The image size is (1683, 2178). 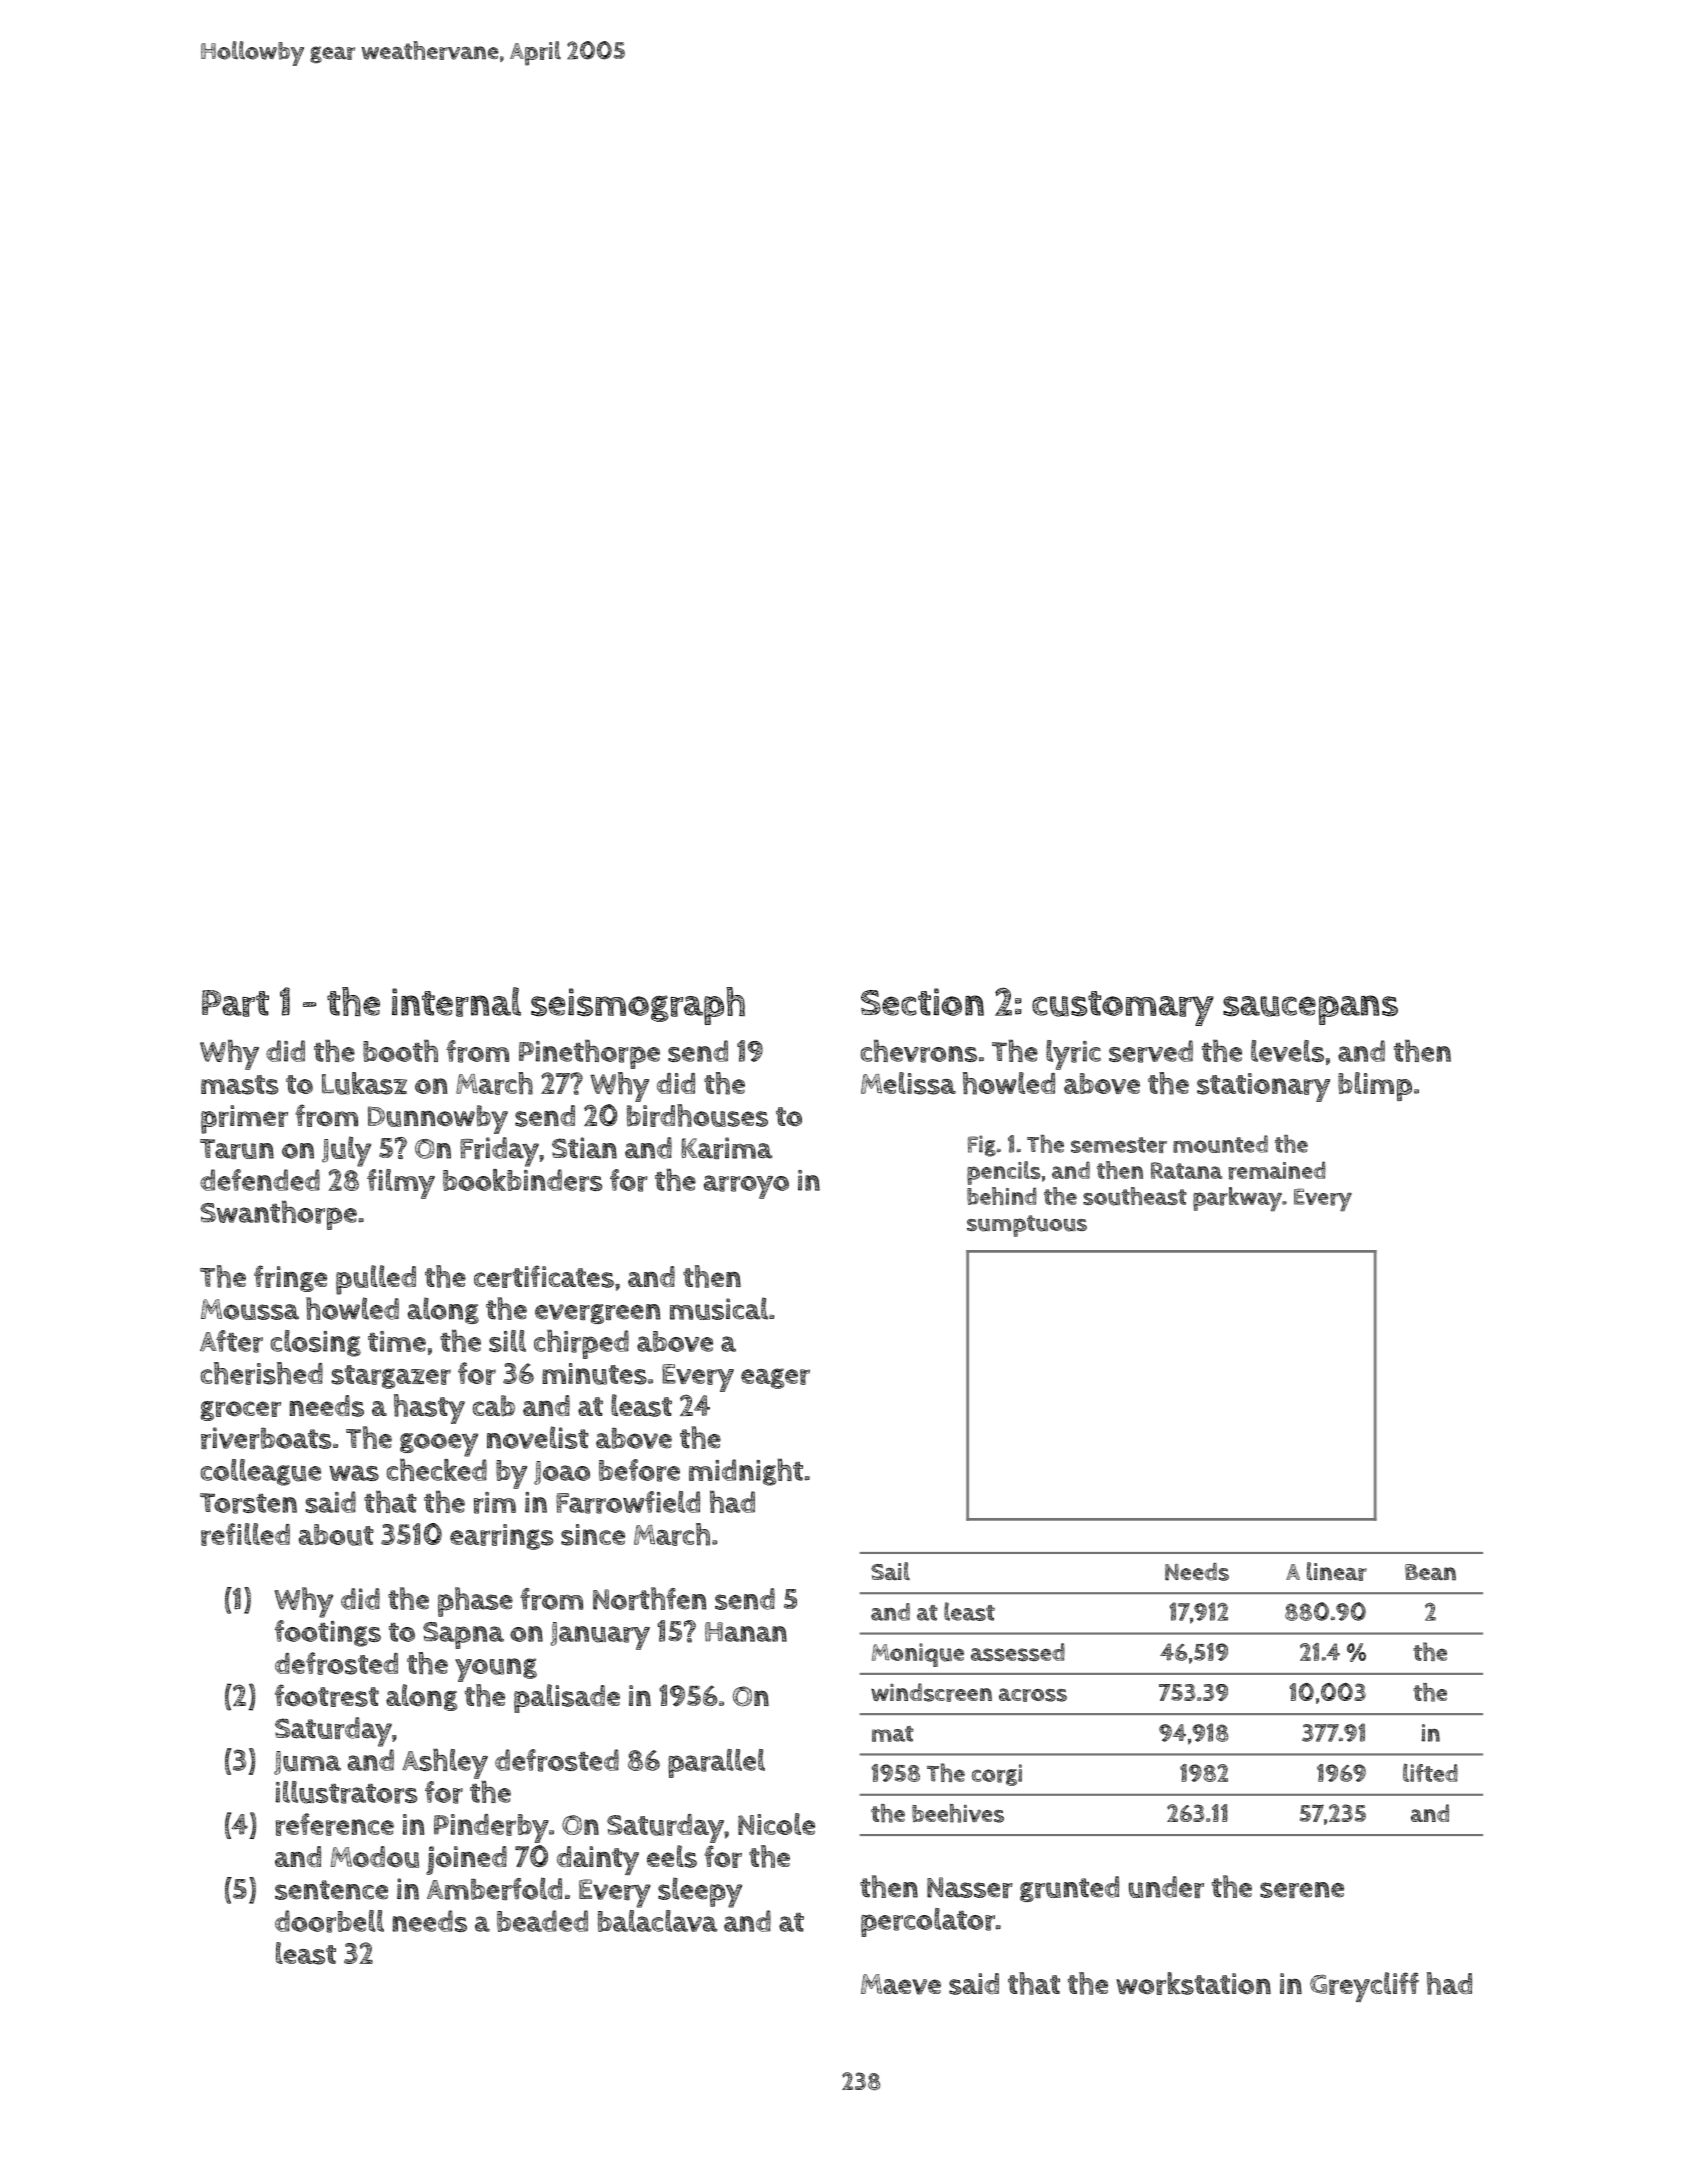 I want to click on beaded, so click(x=542, y=1921).
